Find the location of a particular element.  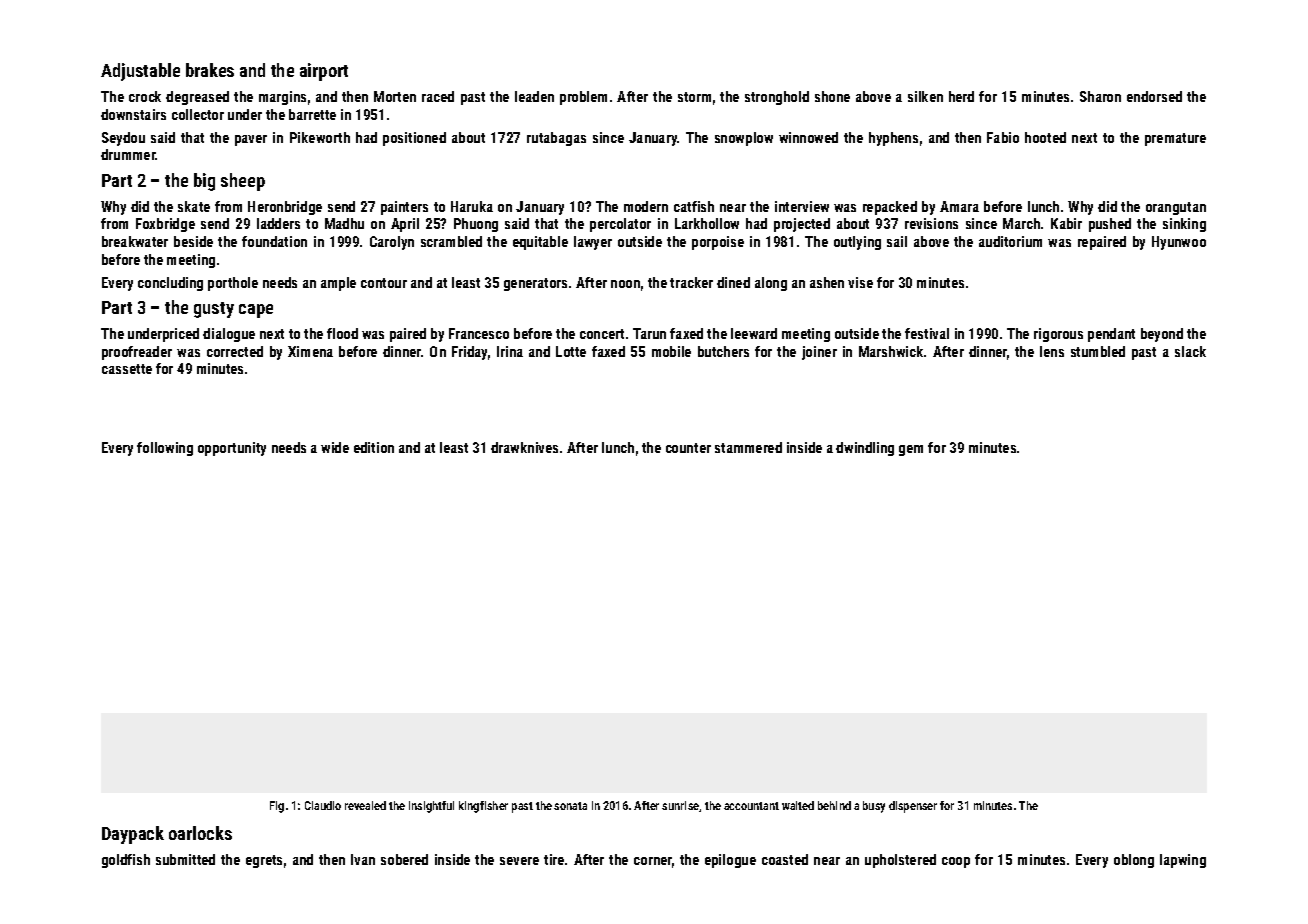

Fig is located at coordinates (277, 807).
